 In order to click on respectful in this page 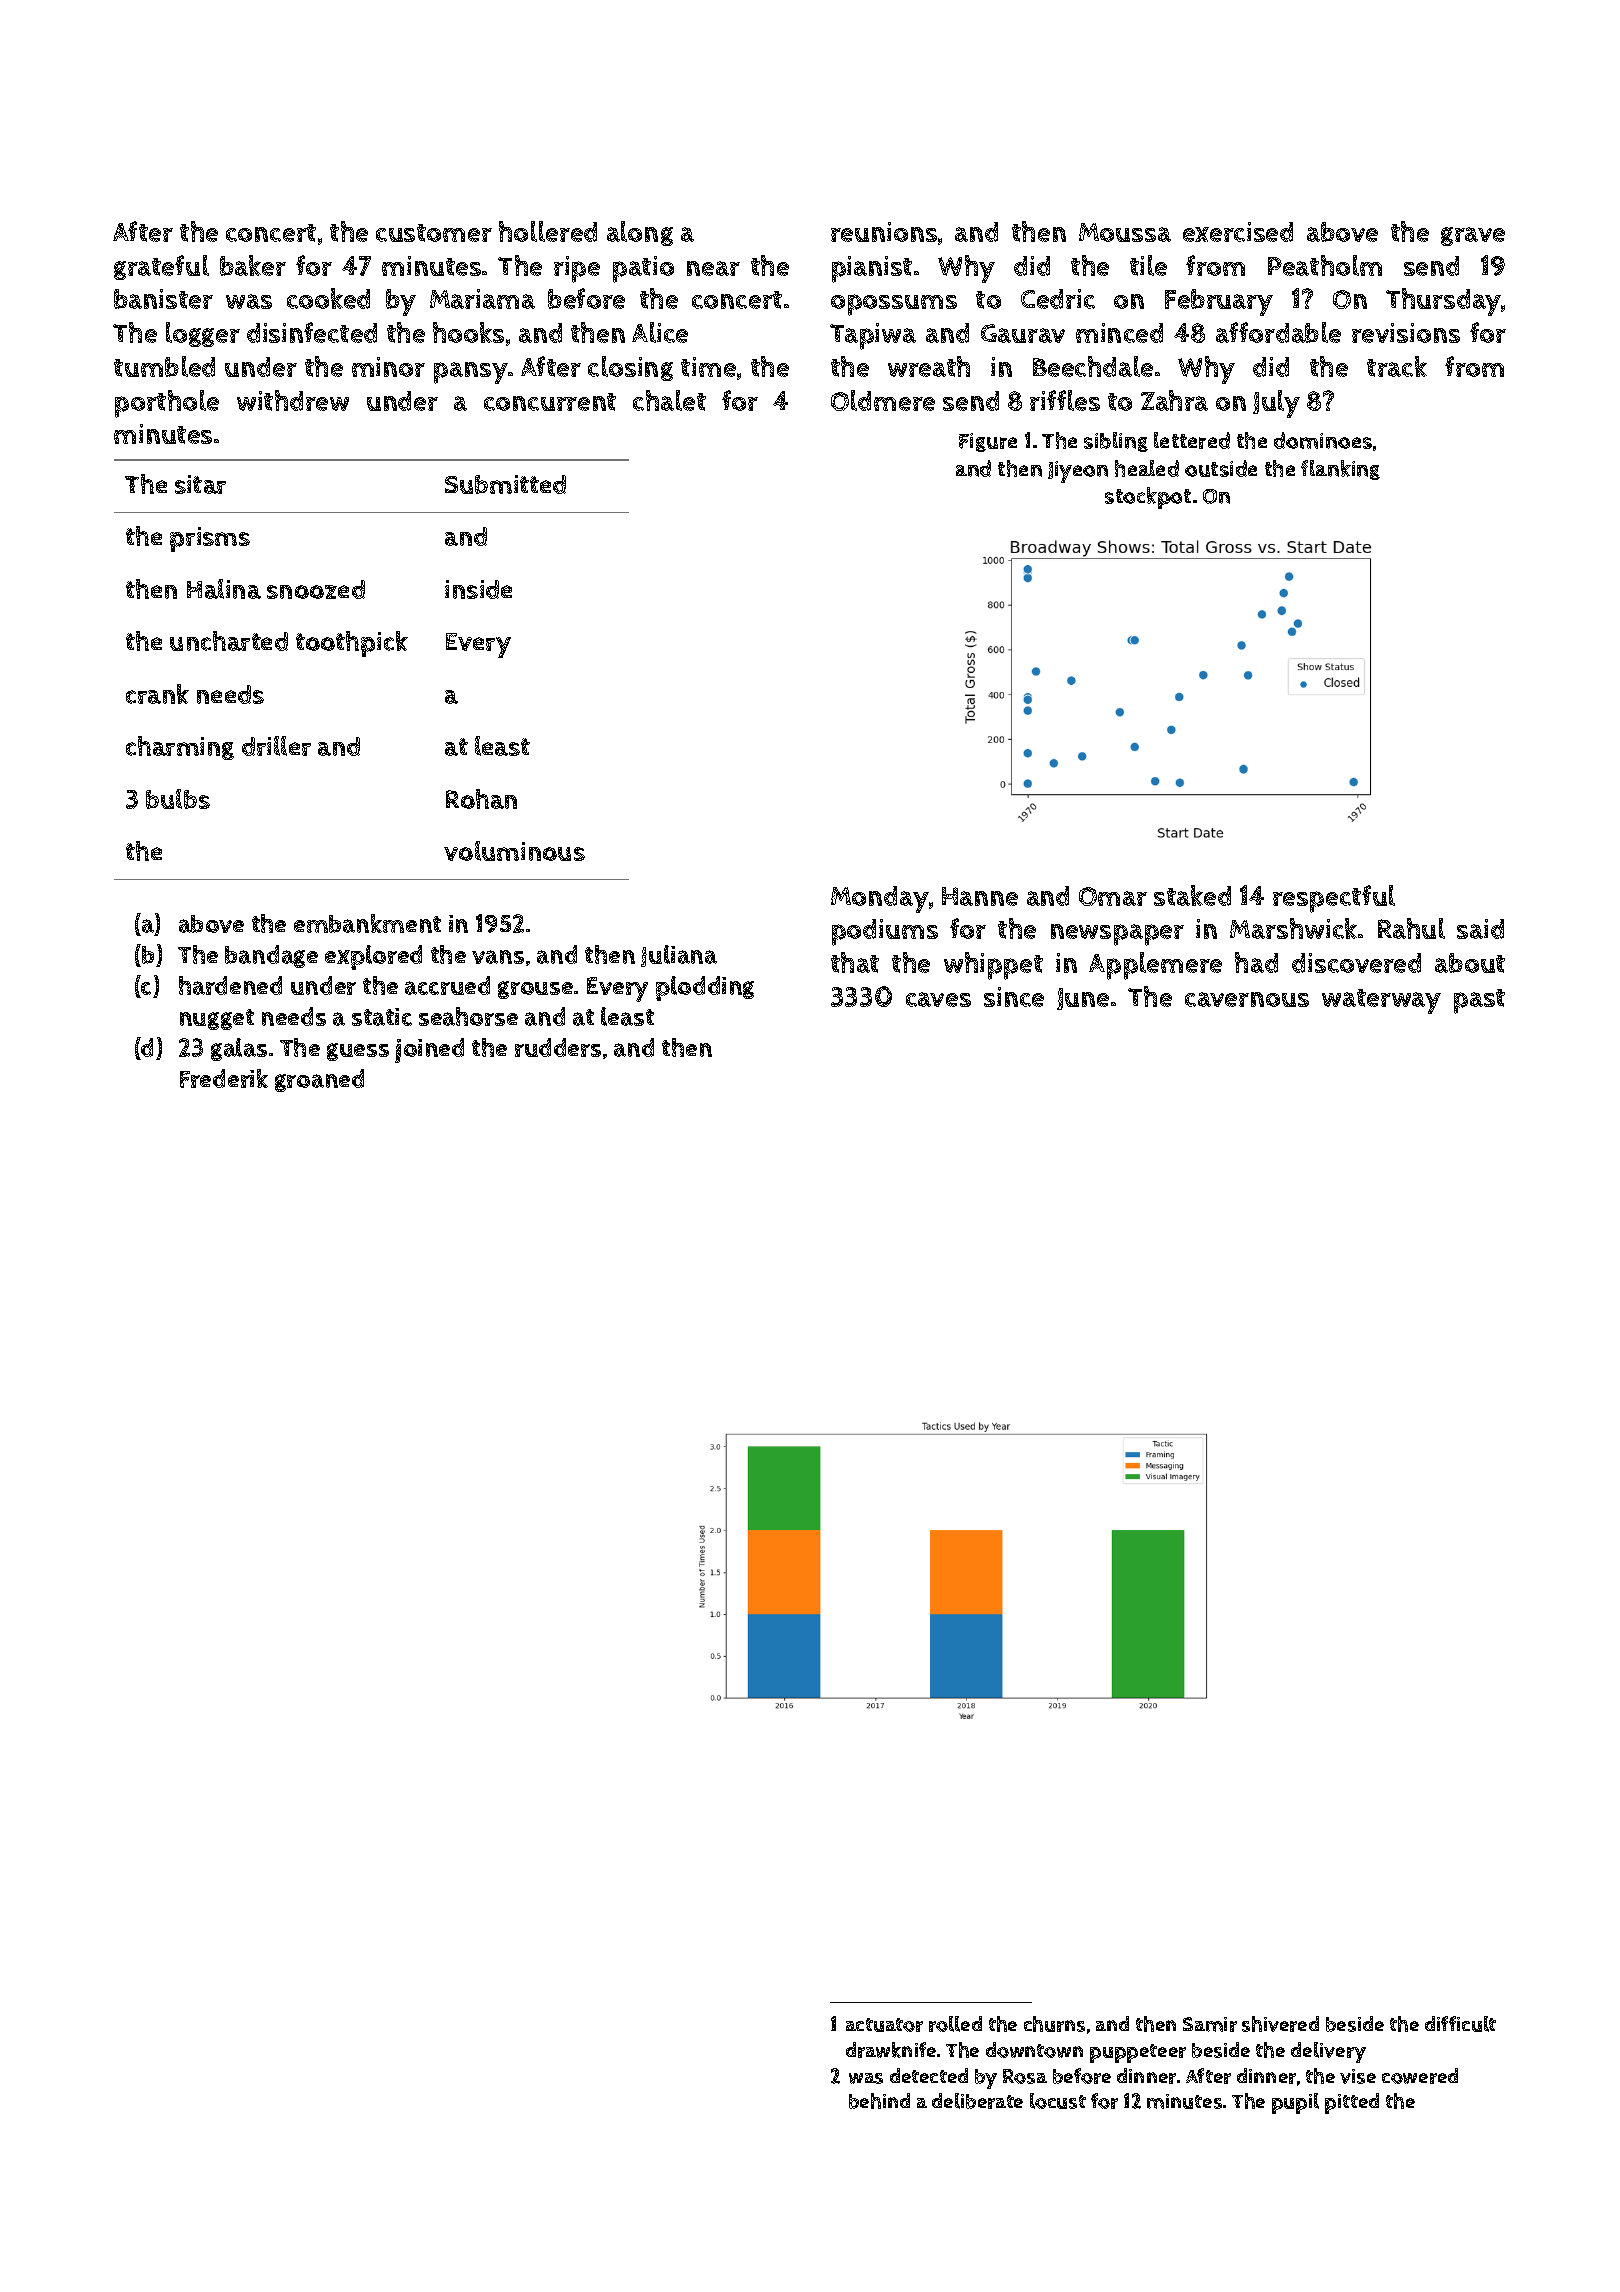, I will do `click(1334, 899)`.
